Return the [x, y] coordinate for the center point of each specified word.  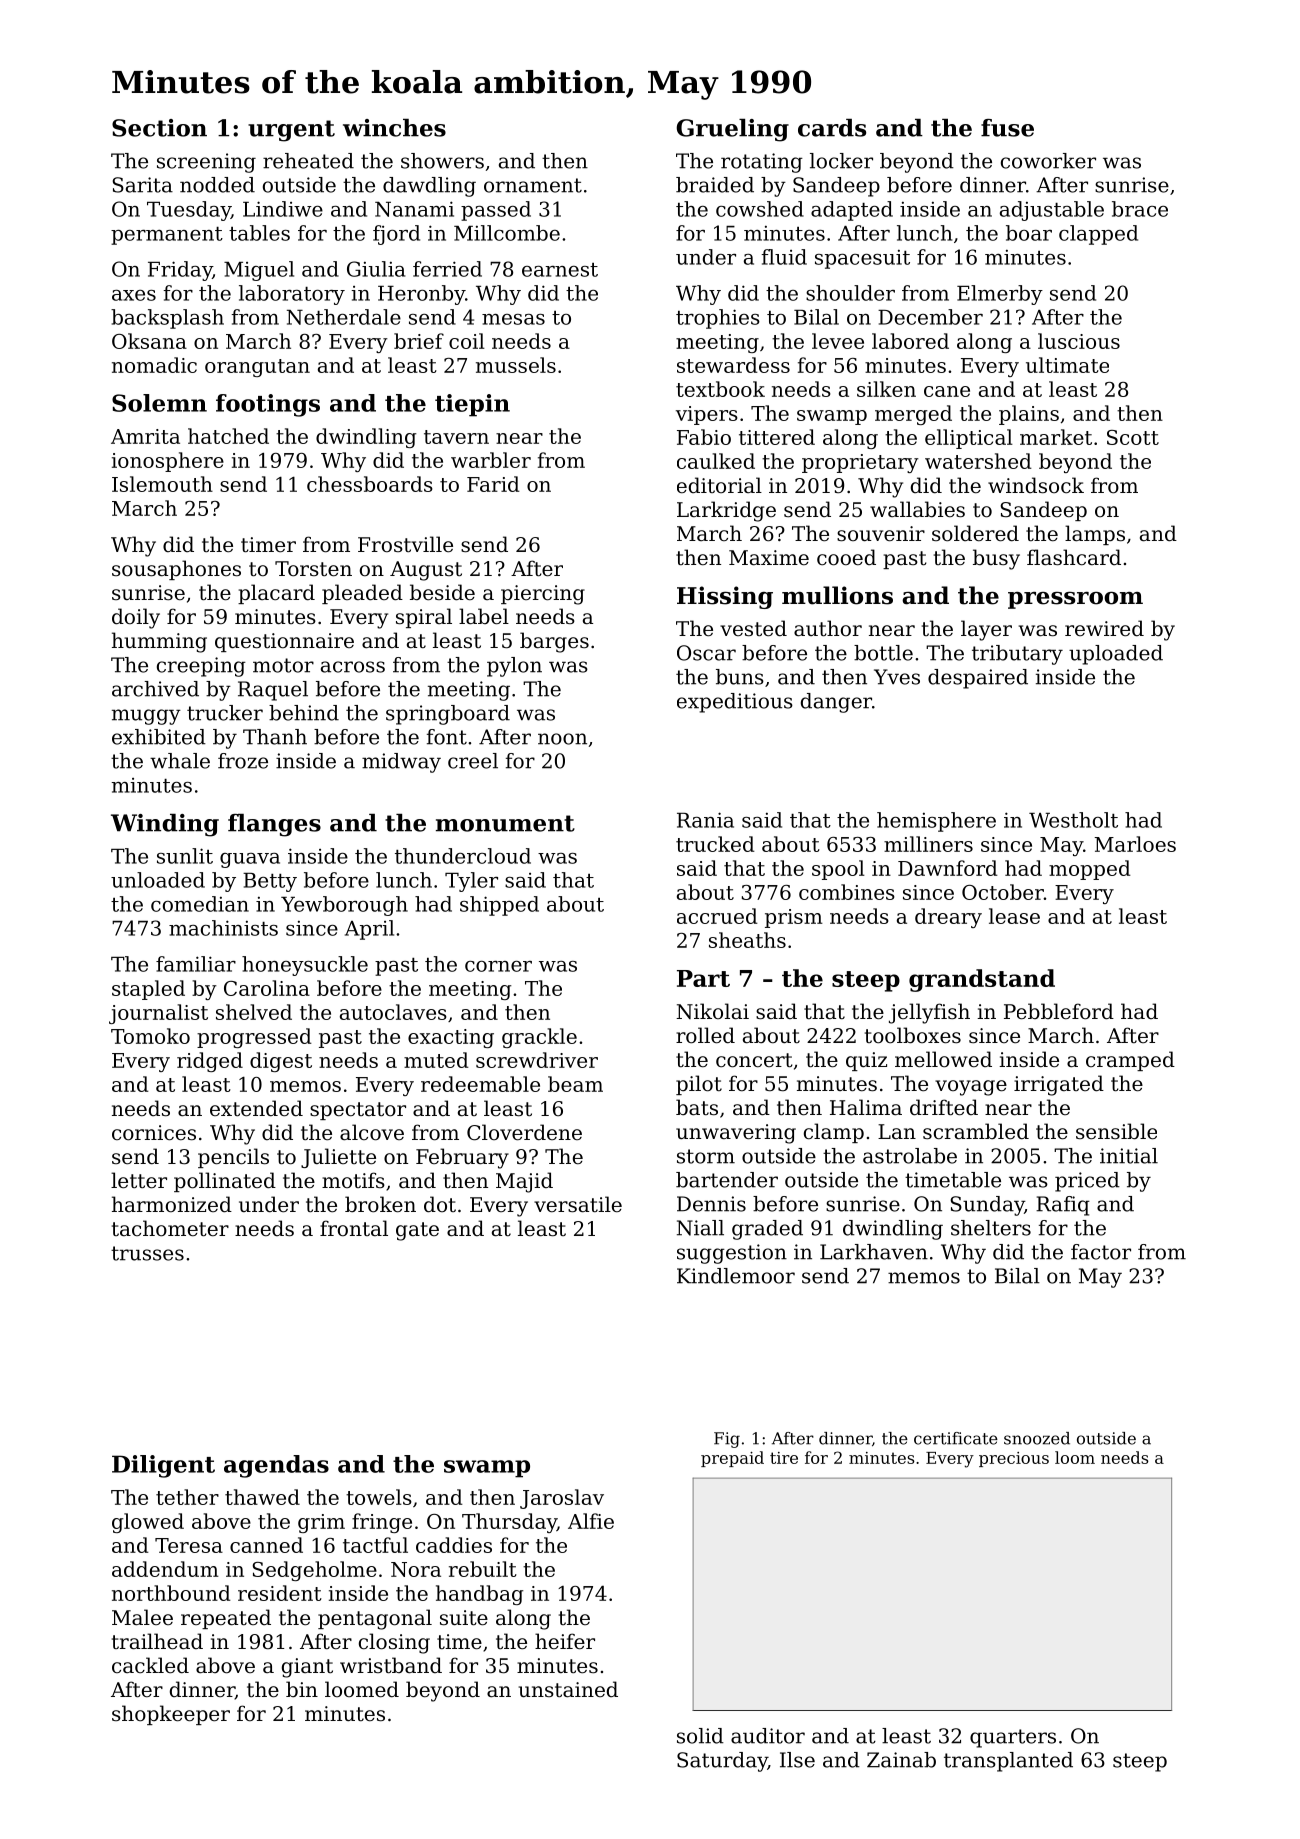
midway [401, 763]
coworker [1048, 161]
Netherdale [344, 317]
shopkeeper [171, 1715]
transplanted [1008, 1762]
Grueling [732, 130]
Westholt [1073, 820]
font [447, 737]
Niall [700, 1228]
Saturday [722, 1762]
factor [1101, 1252]
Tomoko [150, 1036]
